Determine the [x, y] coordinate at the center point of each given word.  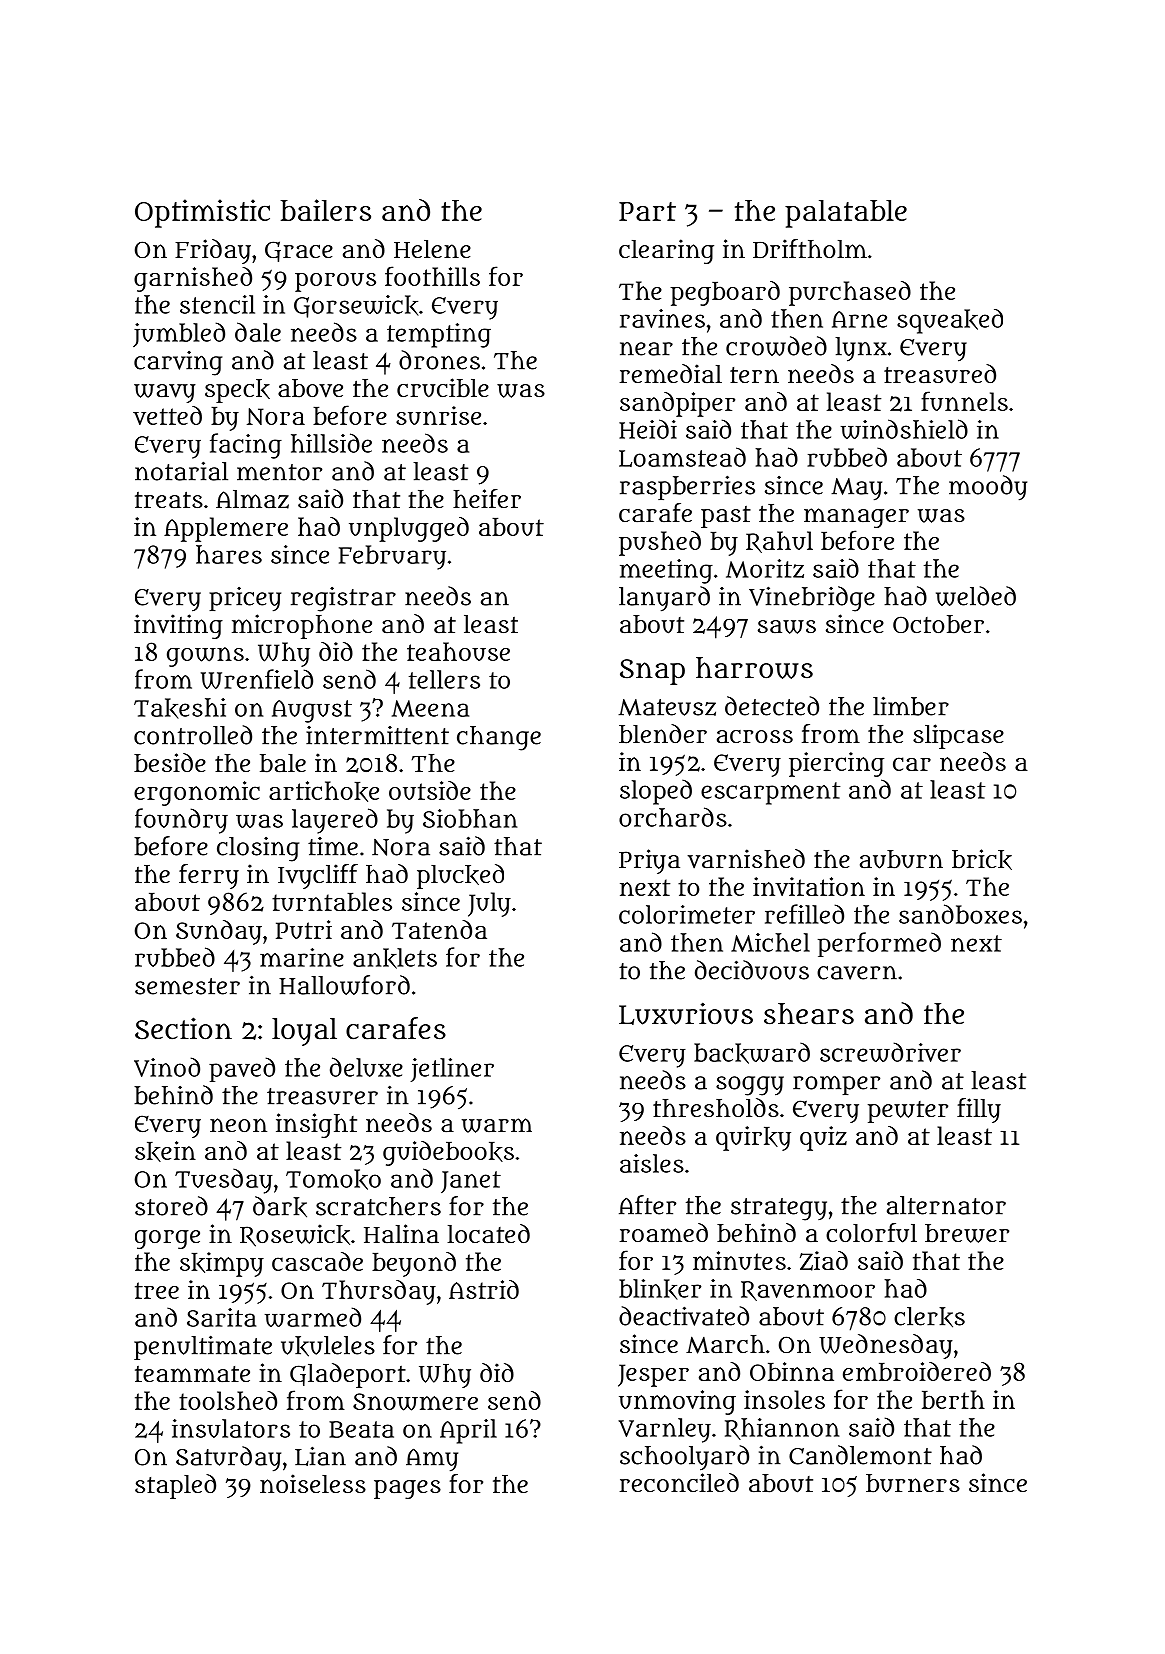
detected [772, 706]
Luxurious [686, 1013]
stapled [175, 1486]
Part [647, 211]
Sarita [221, 1317]
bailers [325, 210]
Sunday [219, 932]
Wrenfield [257, 679]
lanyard [664, 599]
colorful [871, 1233]
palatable [846, 214]
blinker [660, 1289]
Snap [652, 672]
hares [229, 554]
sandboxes [960, 914]
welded [976, 596]
